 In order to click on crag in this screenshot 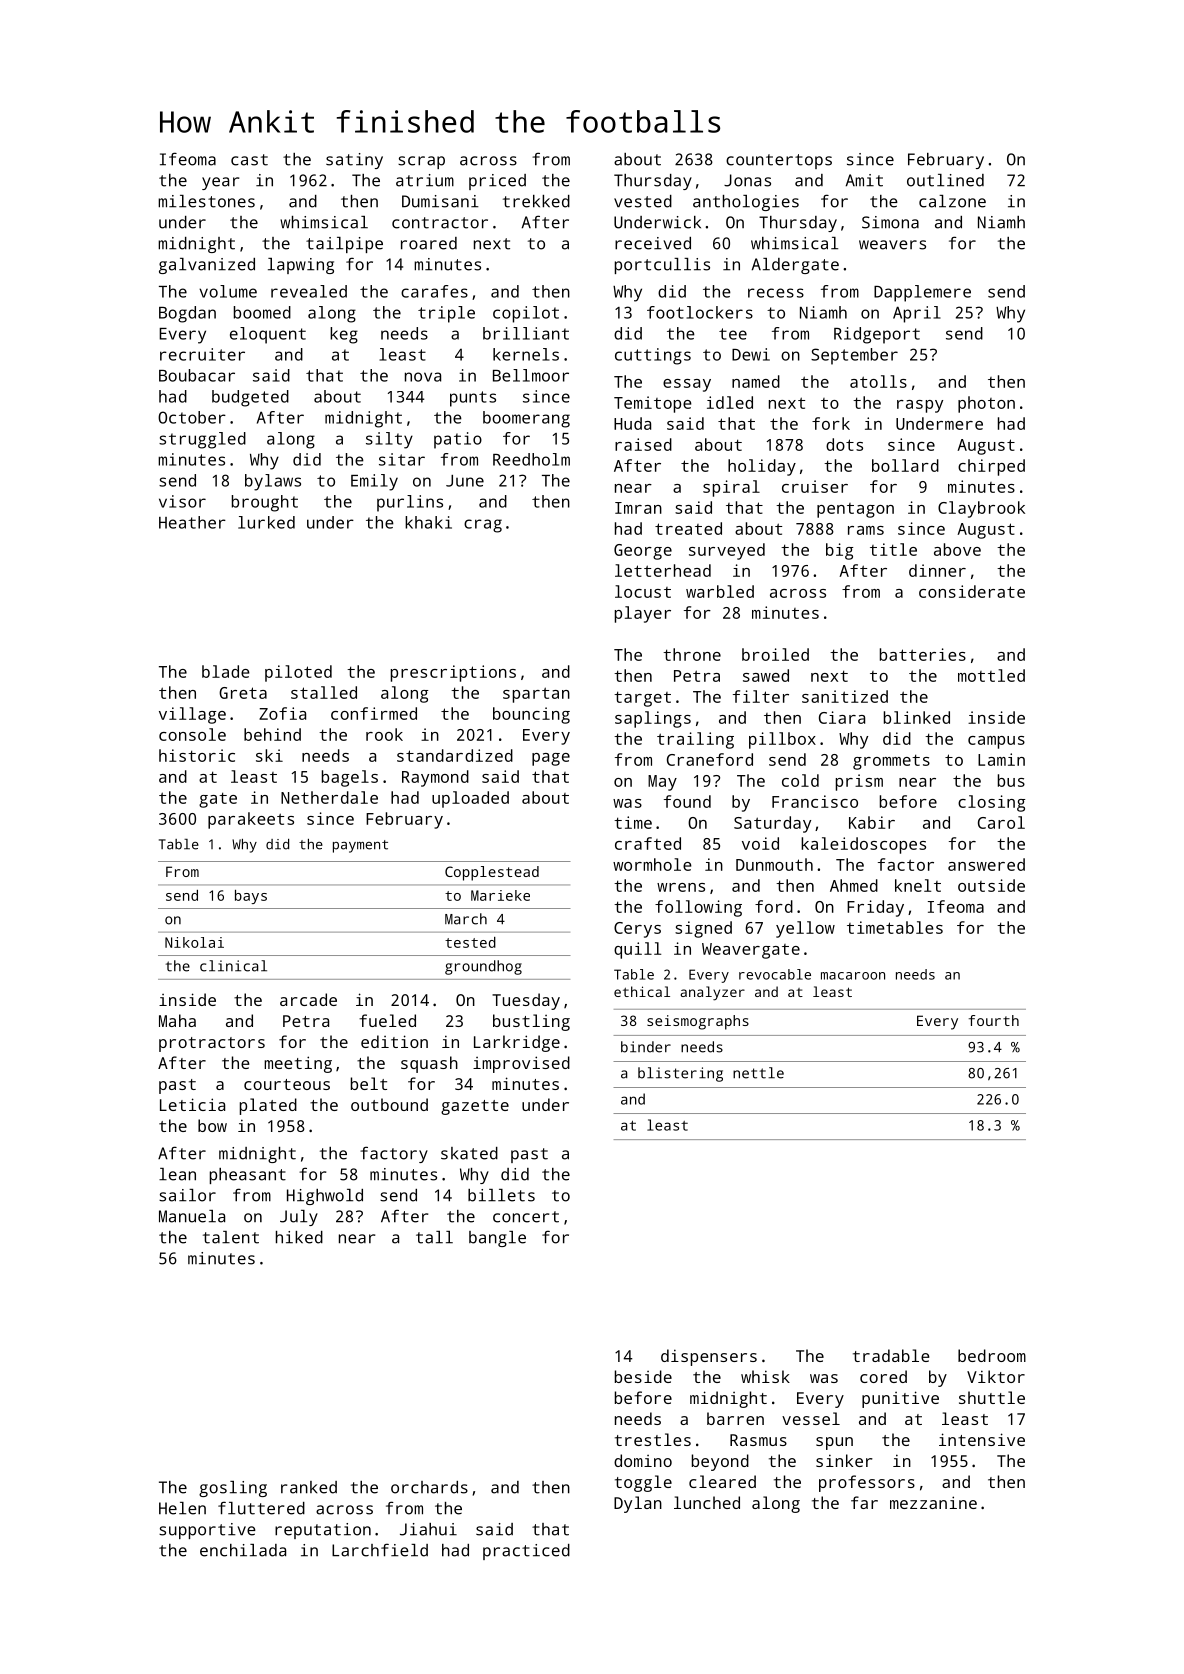, I will do `click(483, 526)`.
